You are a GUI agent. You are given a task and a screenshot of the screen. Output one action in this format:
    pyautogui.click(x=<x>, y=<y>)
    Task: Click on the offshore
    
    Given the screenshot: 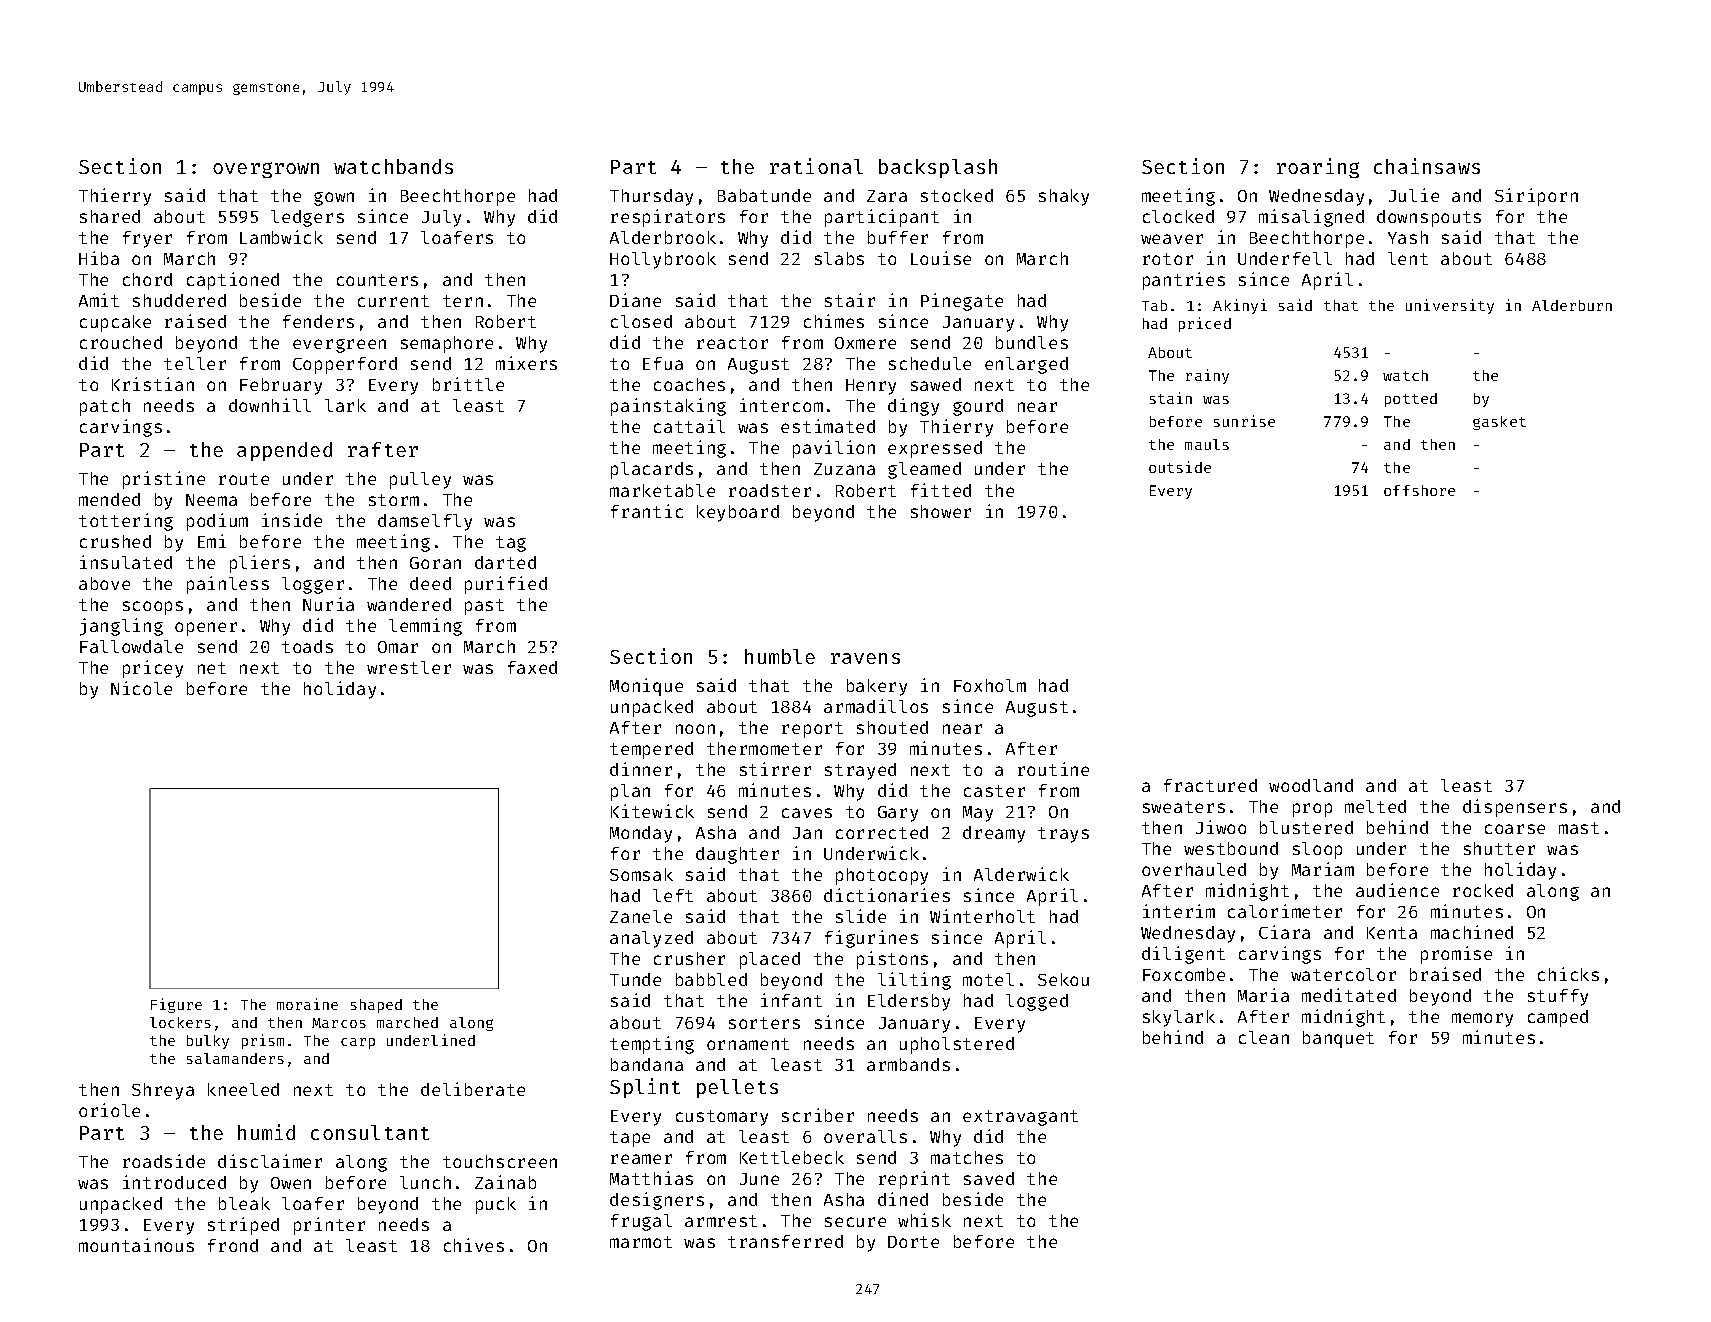 What is the action you would take?
    pyautogui.click(x=1419, y=490)
